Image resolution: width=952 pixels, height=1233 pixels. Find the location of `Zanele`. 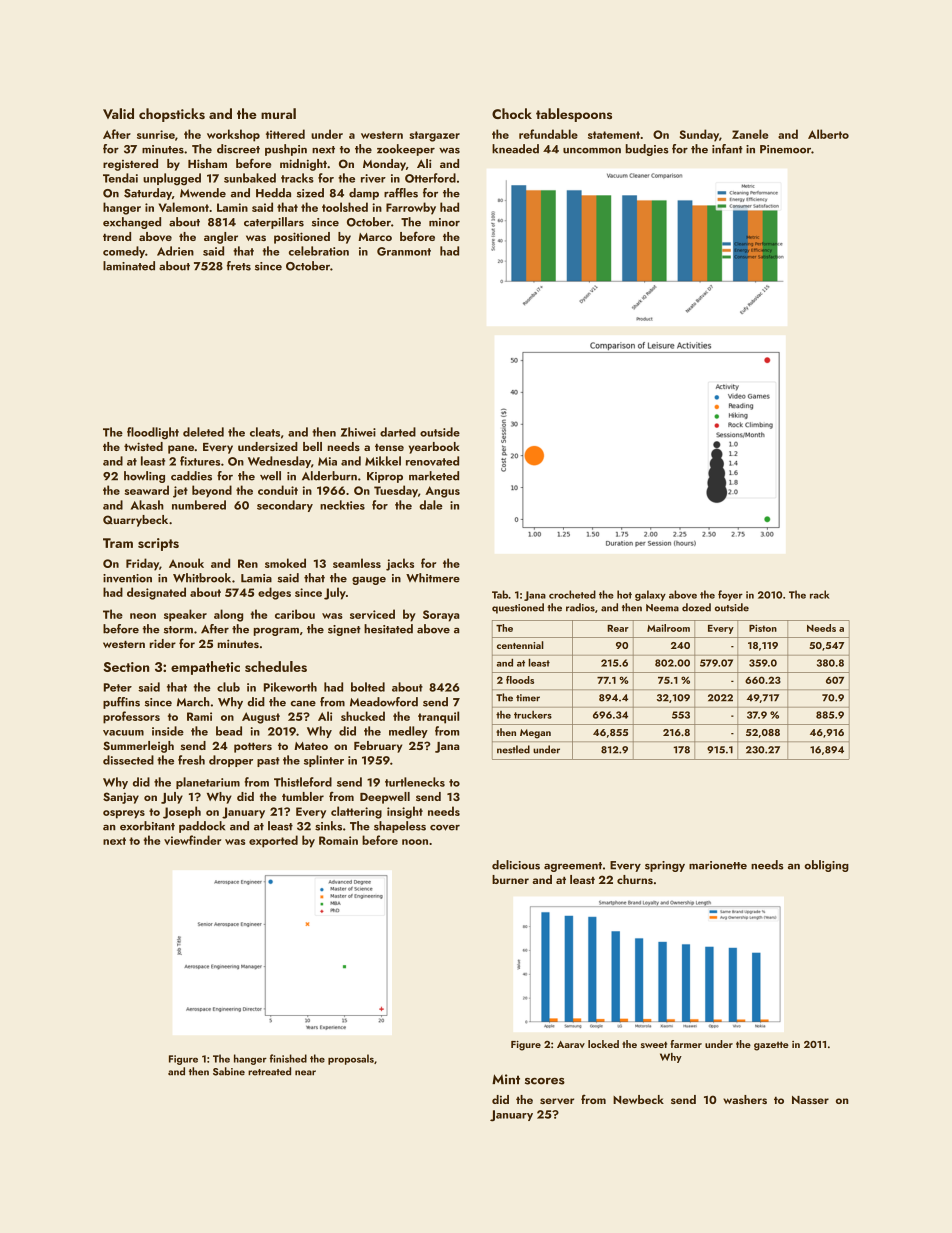

Zanele is located at coordinates (750, 134).
